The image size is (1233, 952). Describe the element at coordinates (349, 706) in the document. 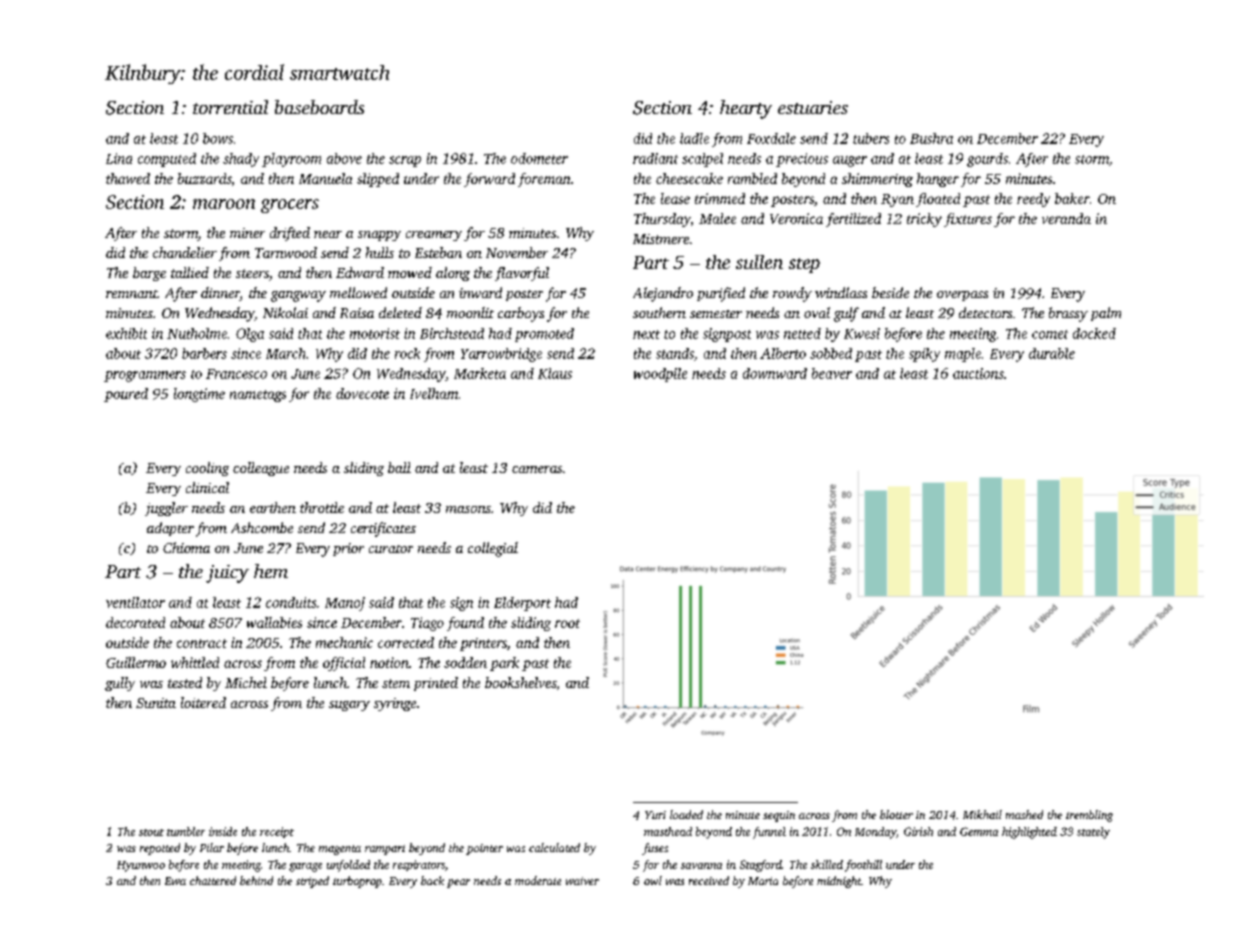

I see `sugary` at that location.
